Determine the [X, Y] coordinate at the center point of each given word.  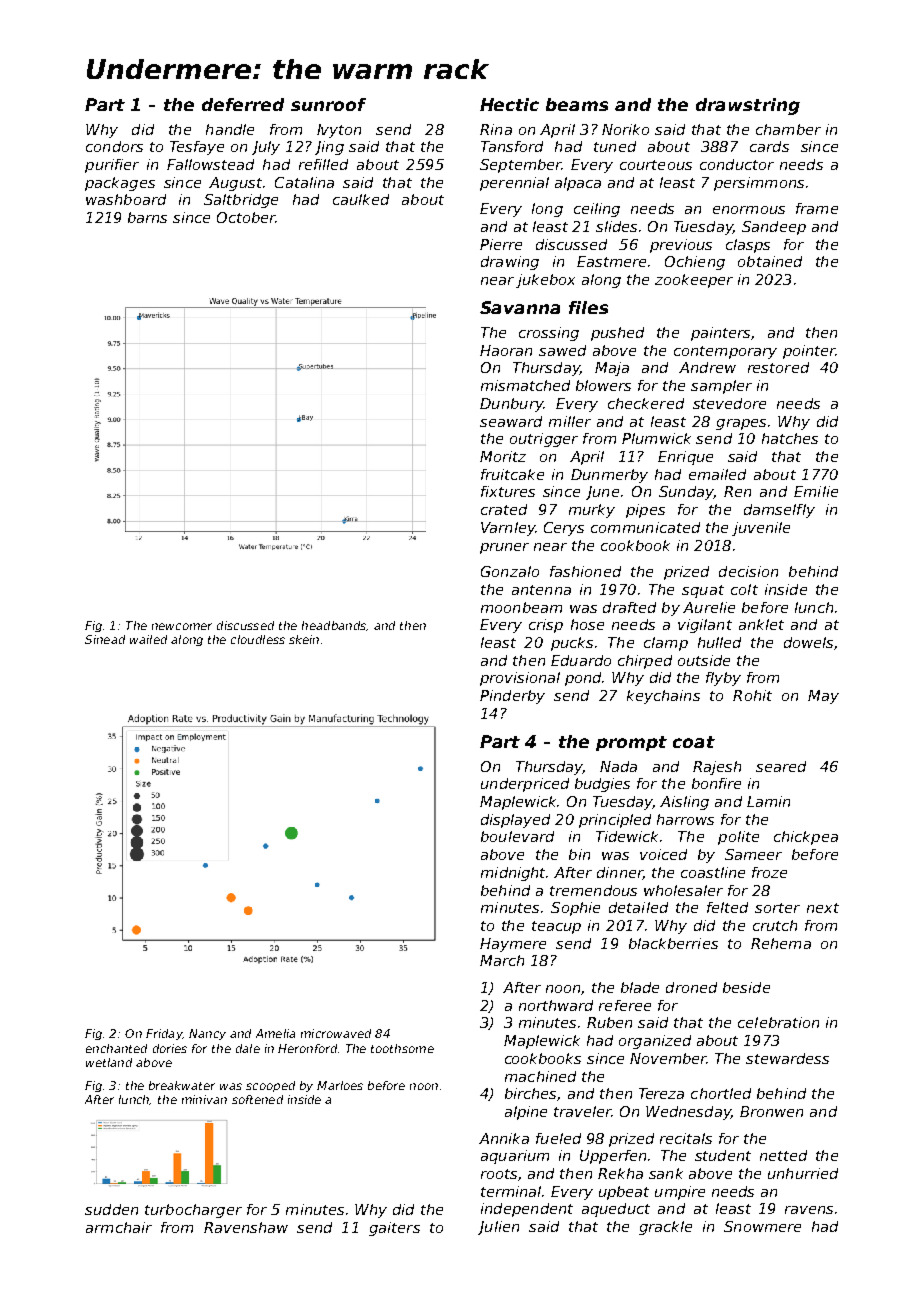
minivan [204, 1099]
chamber [788, 129]
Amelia [275, 1033]
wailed [148, 639]
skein [304, 639]
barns [147, 217]
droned [691, 987]
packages [120, 184]
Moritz [503, 456]
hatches [790, 438]
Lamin [768, 801]
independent [527, 1210]
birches [531, 1094]
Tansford [512, 146]
